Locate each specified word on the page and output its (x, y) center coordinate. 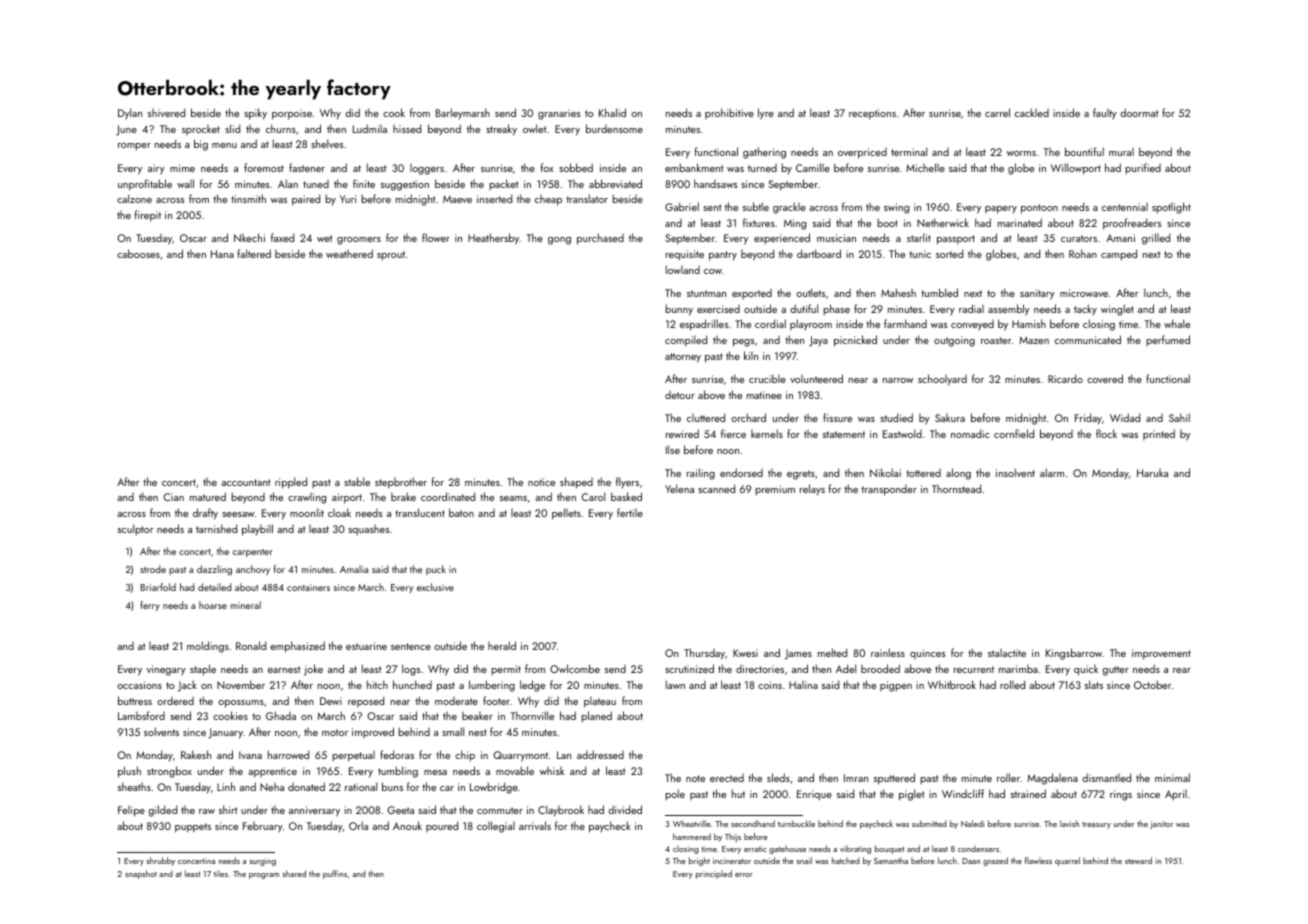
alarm (1052, 472)
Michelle (925, 167)
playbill (257, 530)
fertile (630, 512)
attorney (683, 358)
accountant (245, 482)
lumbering (492, 686)
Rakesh (196, 754)
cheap (548, 200)
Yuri (348, 199)
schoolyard (942, 380)
